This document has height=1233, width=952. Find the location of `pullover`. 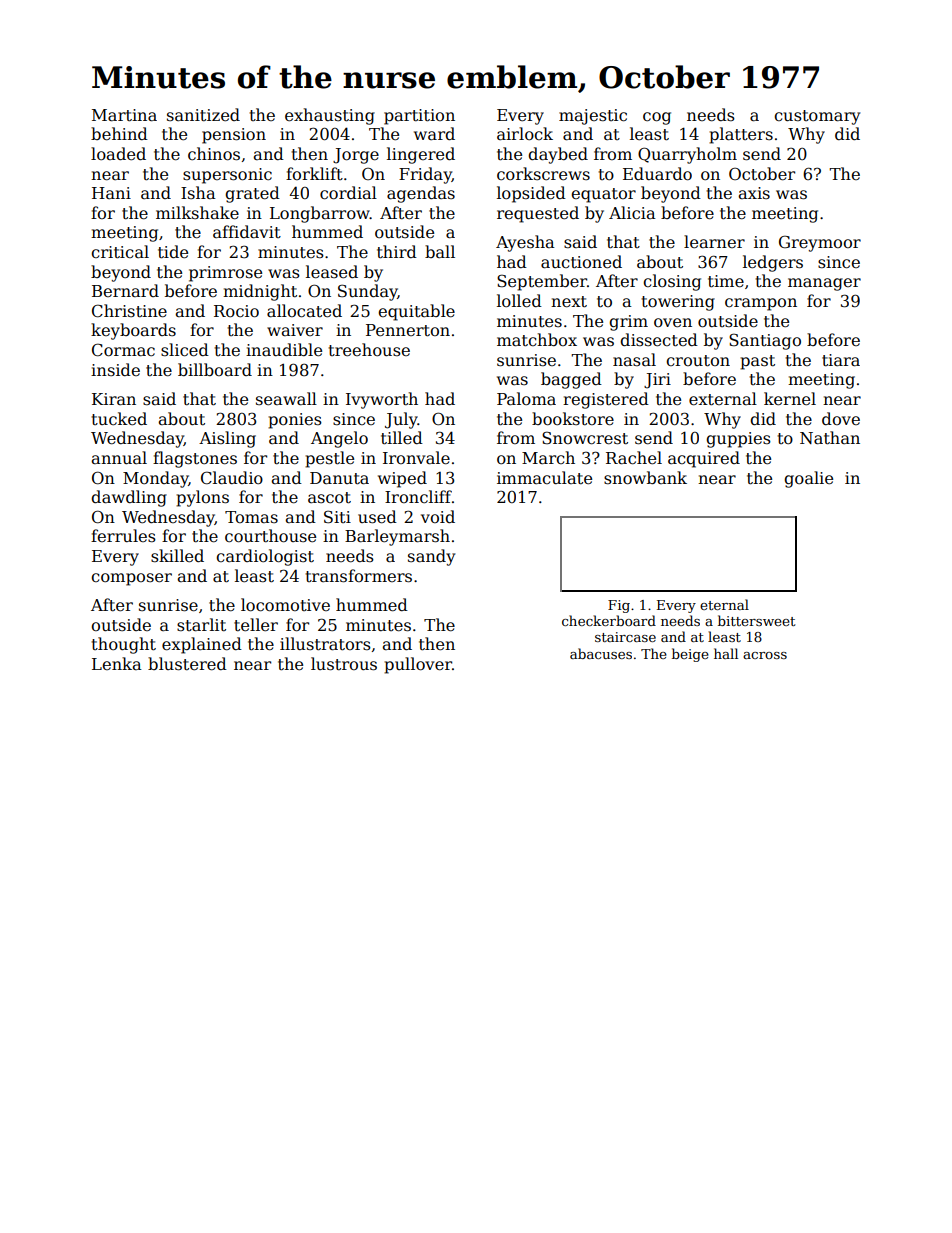

pullover is located at coordinates (418, 665).
